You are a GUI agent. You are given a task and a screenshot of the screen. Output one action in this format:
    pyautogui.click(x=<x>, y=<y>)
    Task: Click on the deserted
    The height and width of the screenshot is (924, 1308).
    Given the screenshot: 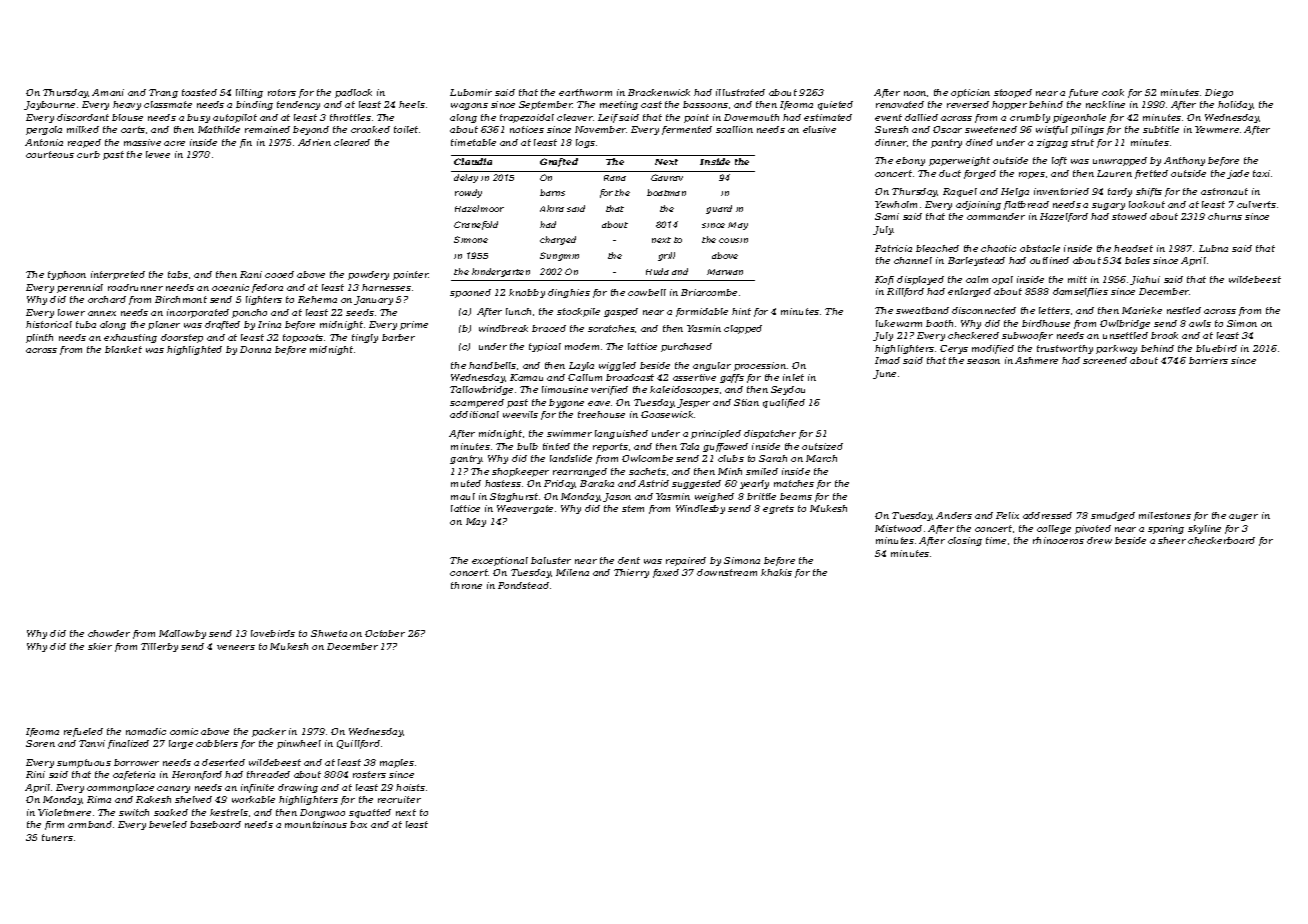 What is the action you would take?
    pyautogui.click(x=223, y=762)
